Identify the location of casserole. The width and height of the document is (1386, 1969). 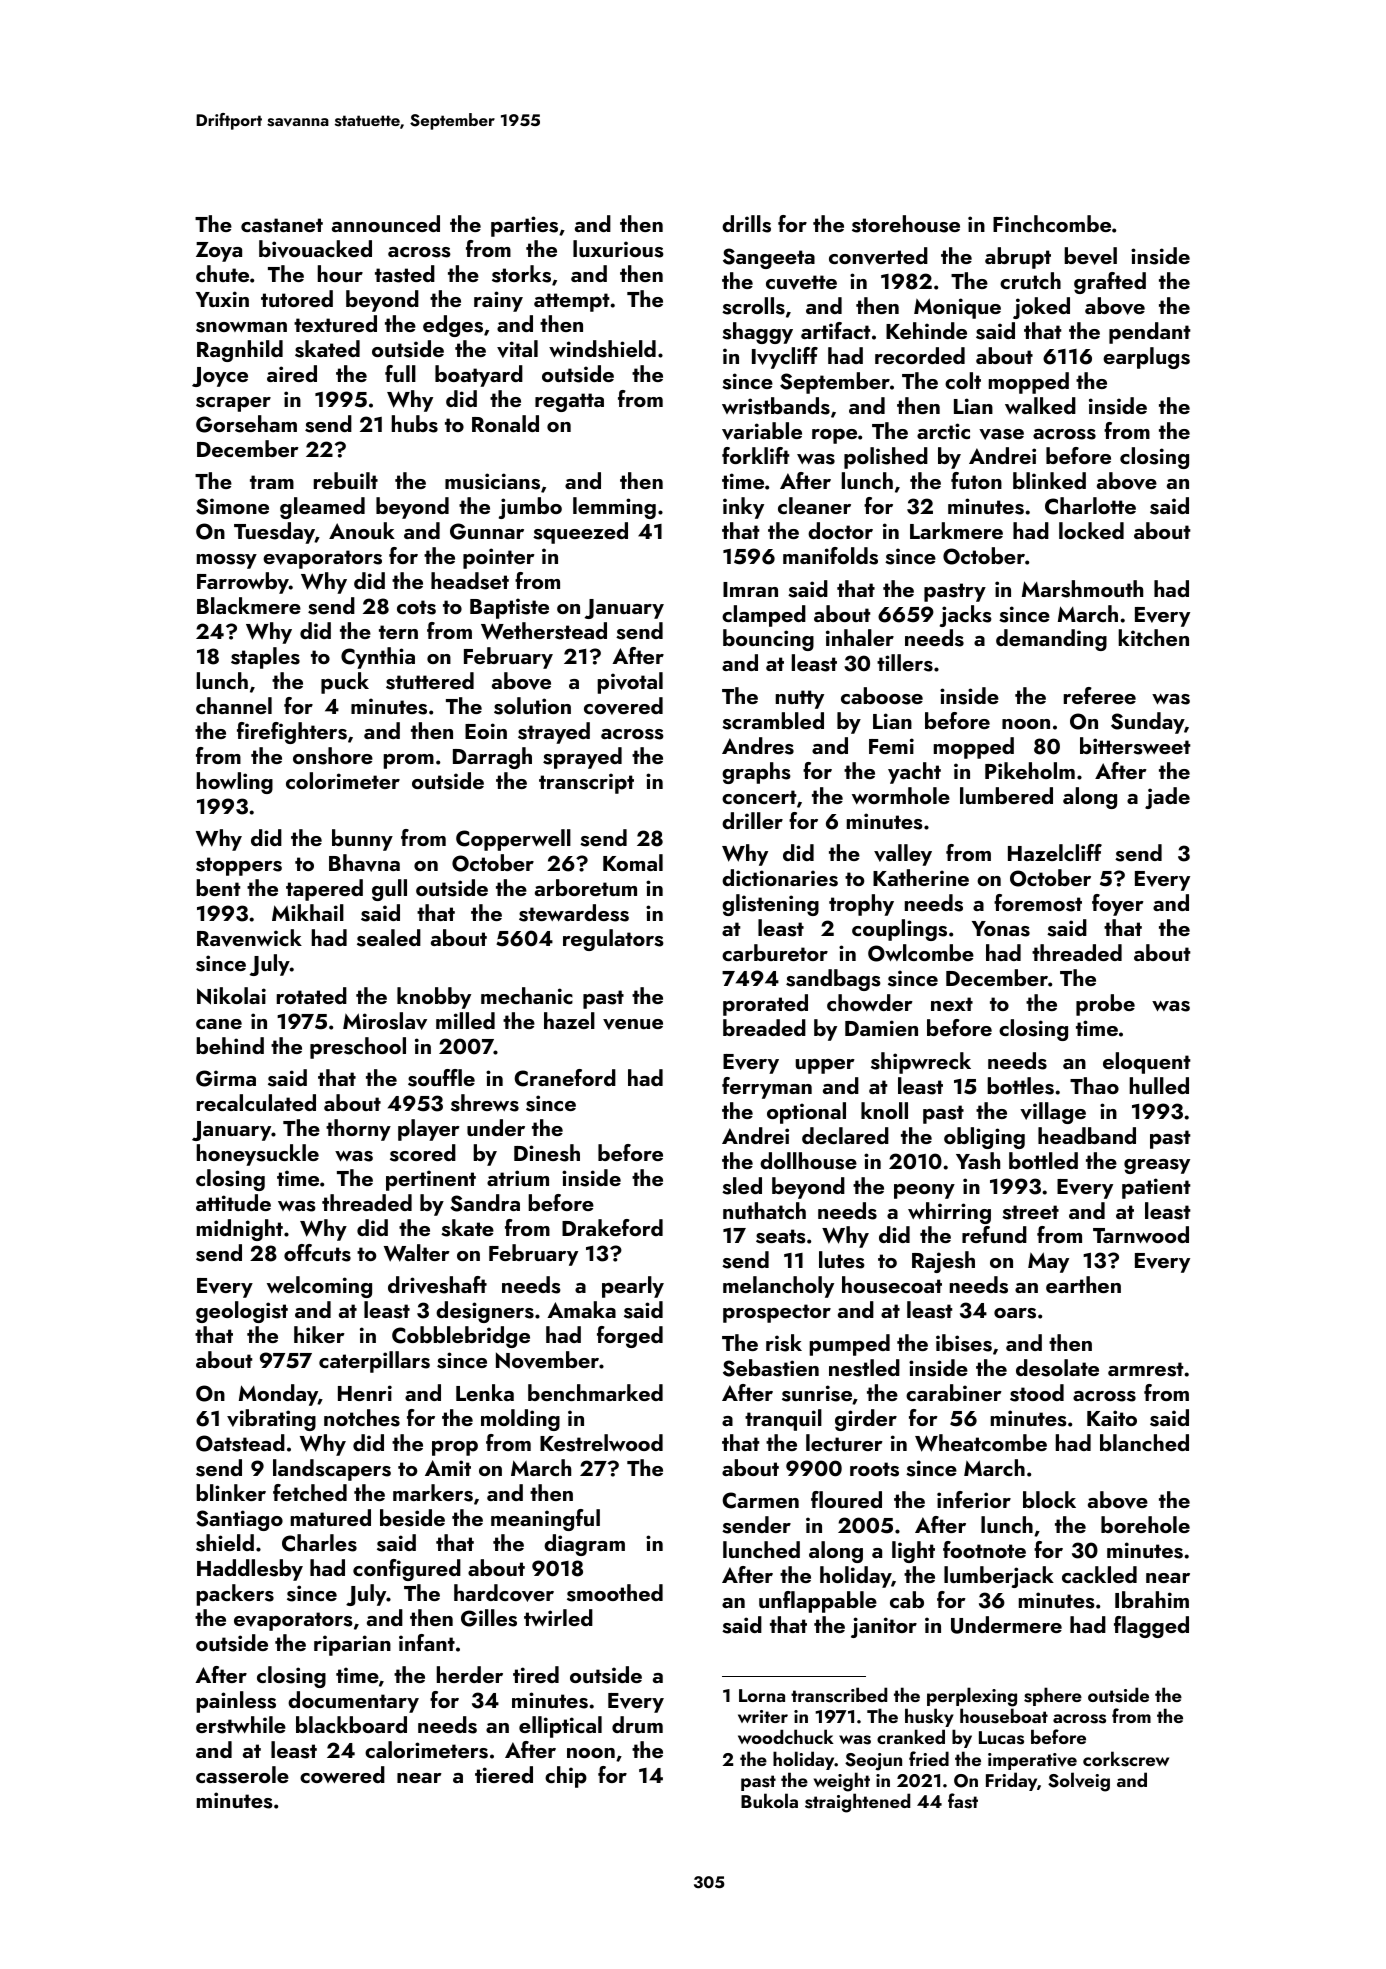
(242, 1775).
